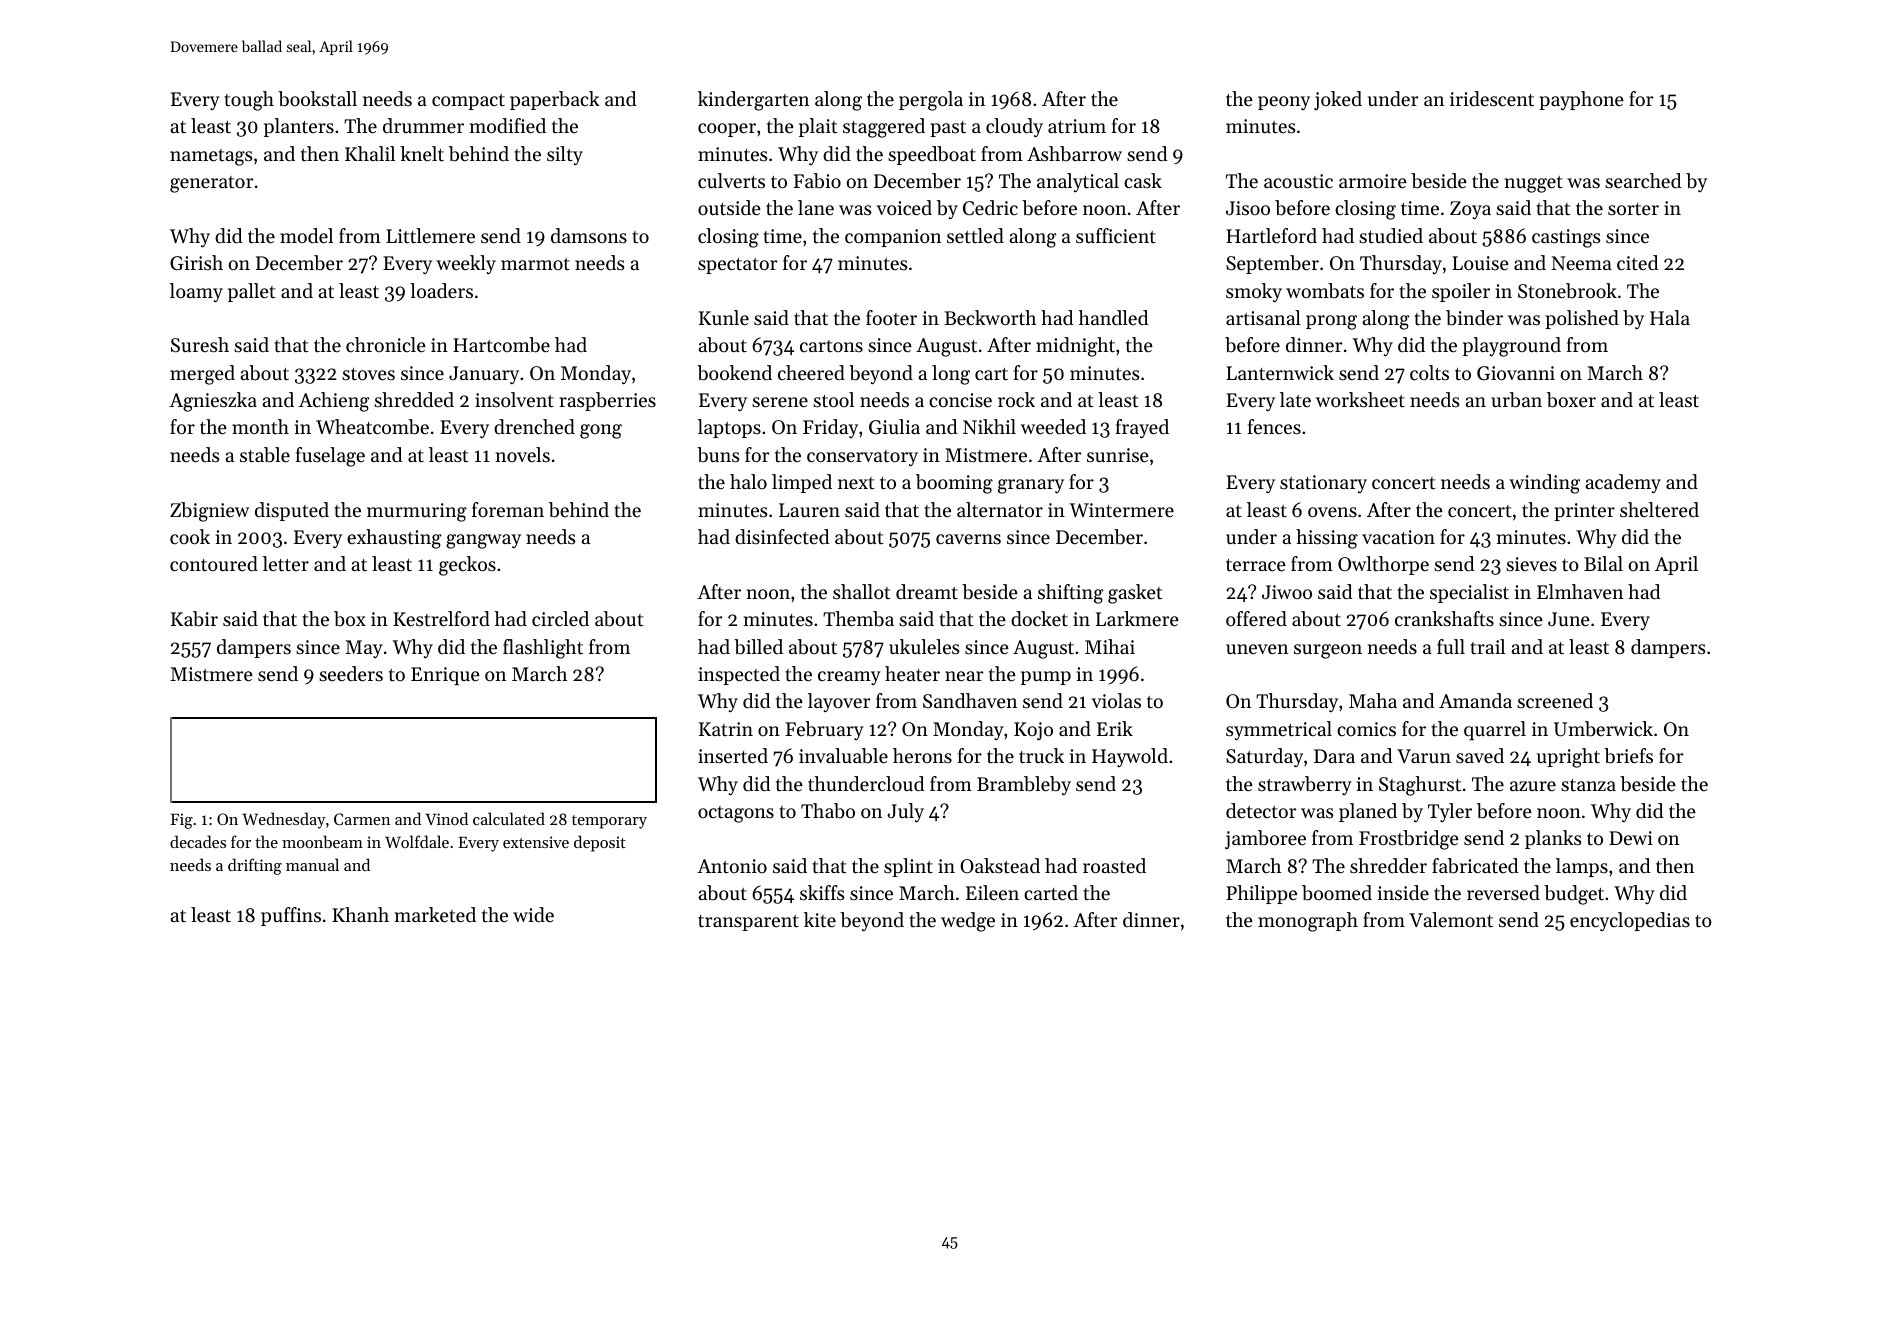 This image has height=1331, width=1883. I want to click on buns, so click(718, 455).
